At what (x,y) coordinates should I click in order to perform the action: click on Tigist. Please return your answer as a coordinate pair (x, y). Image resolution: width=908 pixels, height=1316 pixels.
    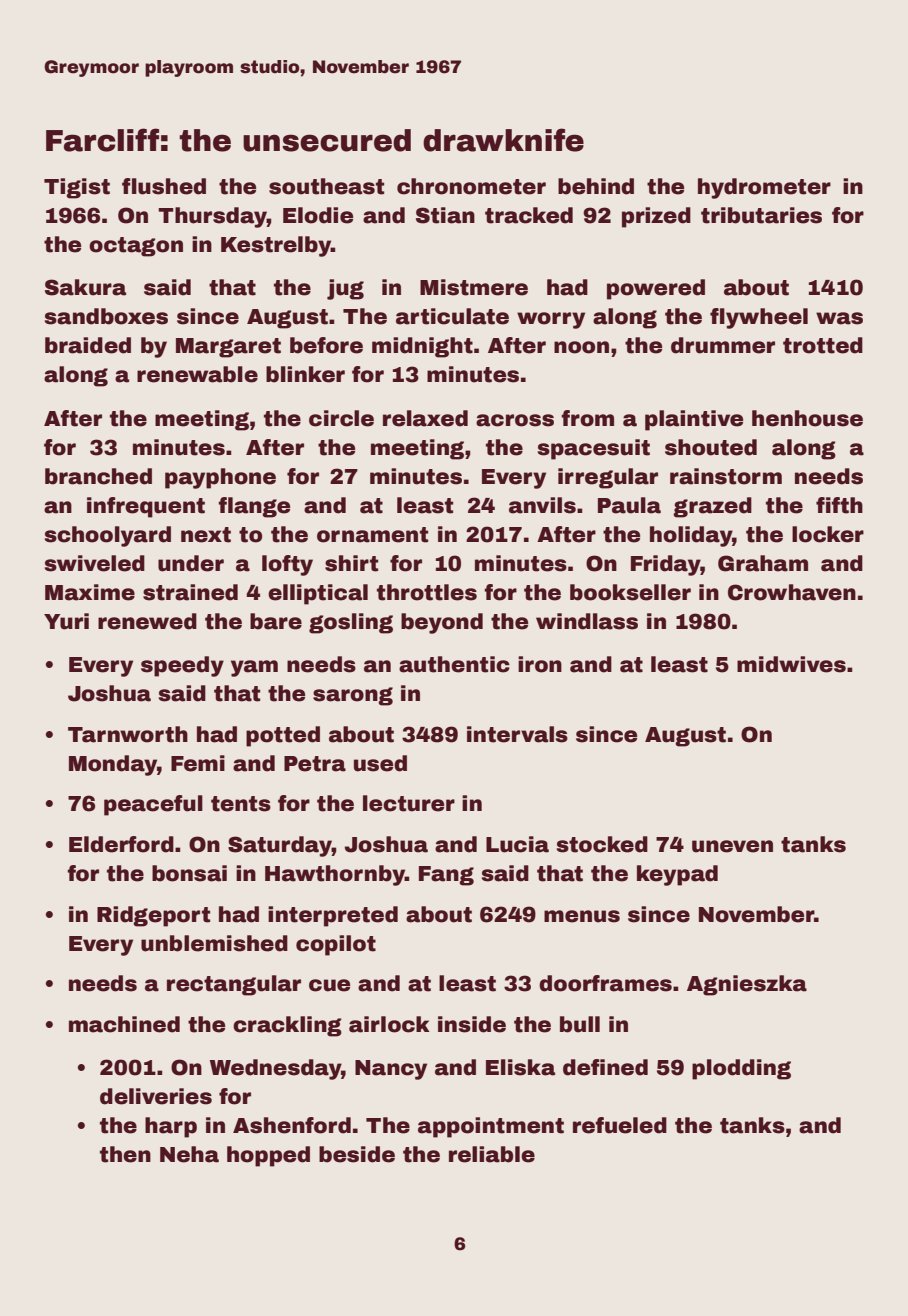
    Looking at the image, I should click on (77, 188).
